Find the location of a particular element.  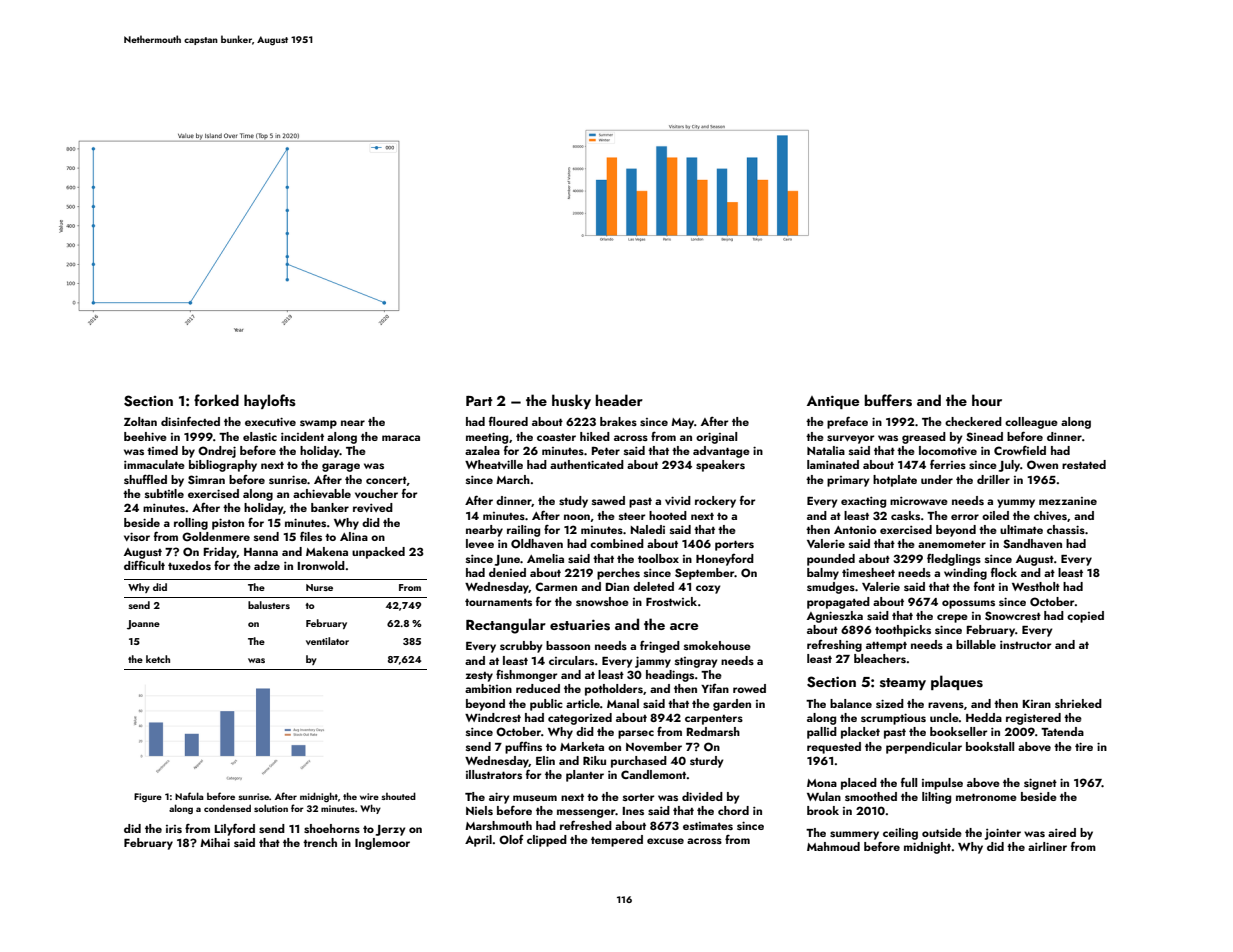

wire is located at coordinates (369, 796).
